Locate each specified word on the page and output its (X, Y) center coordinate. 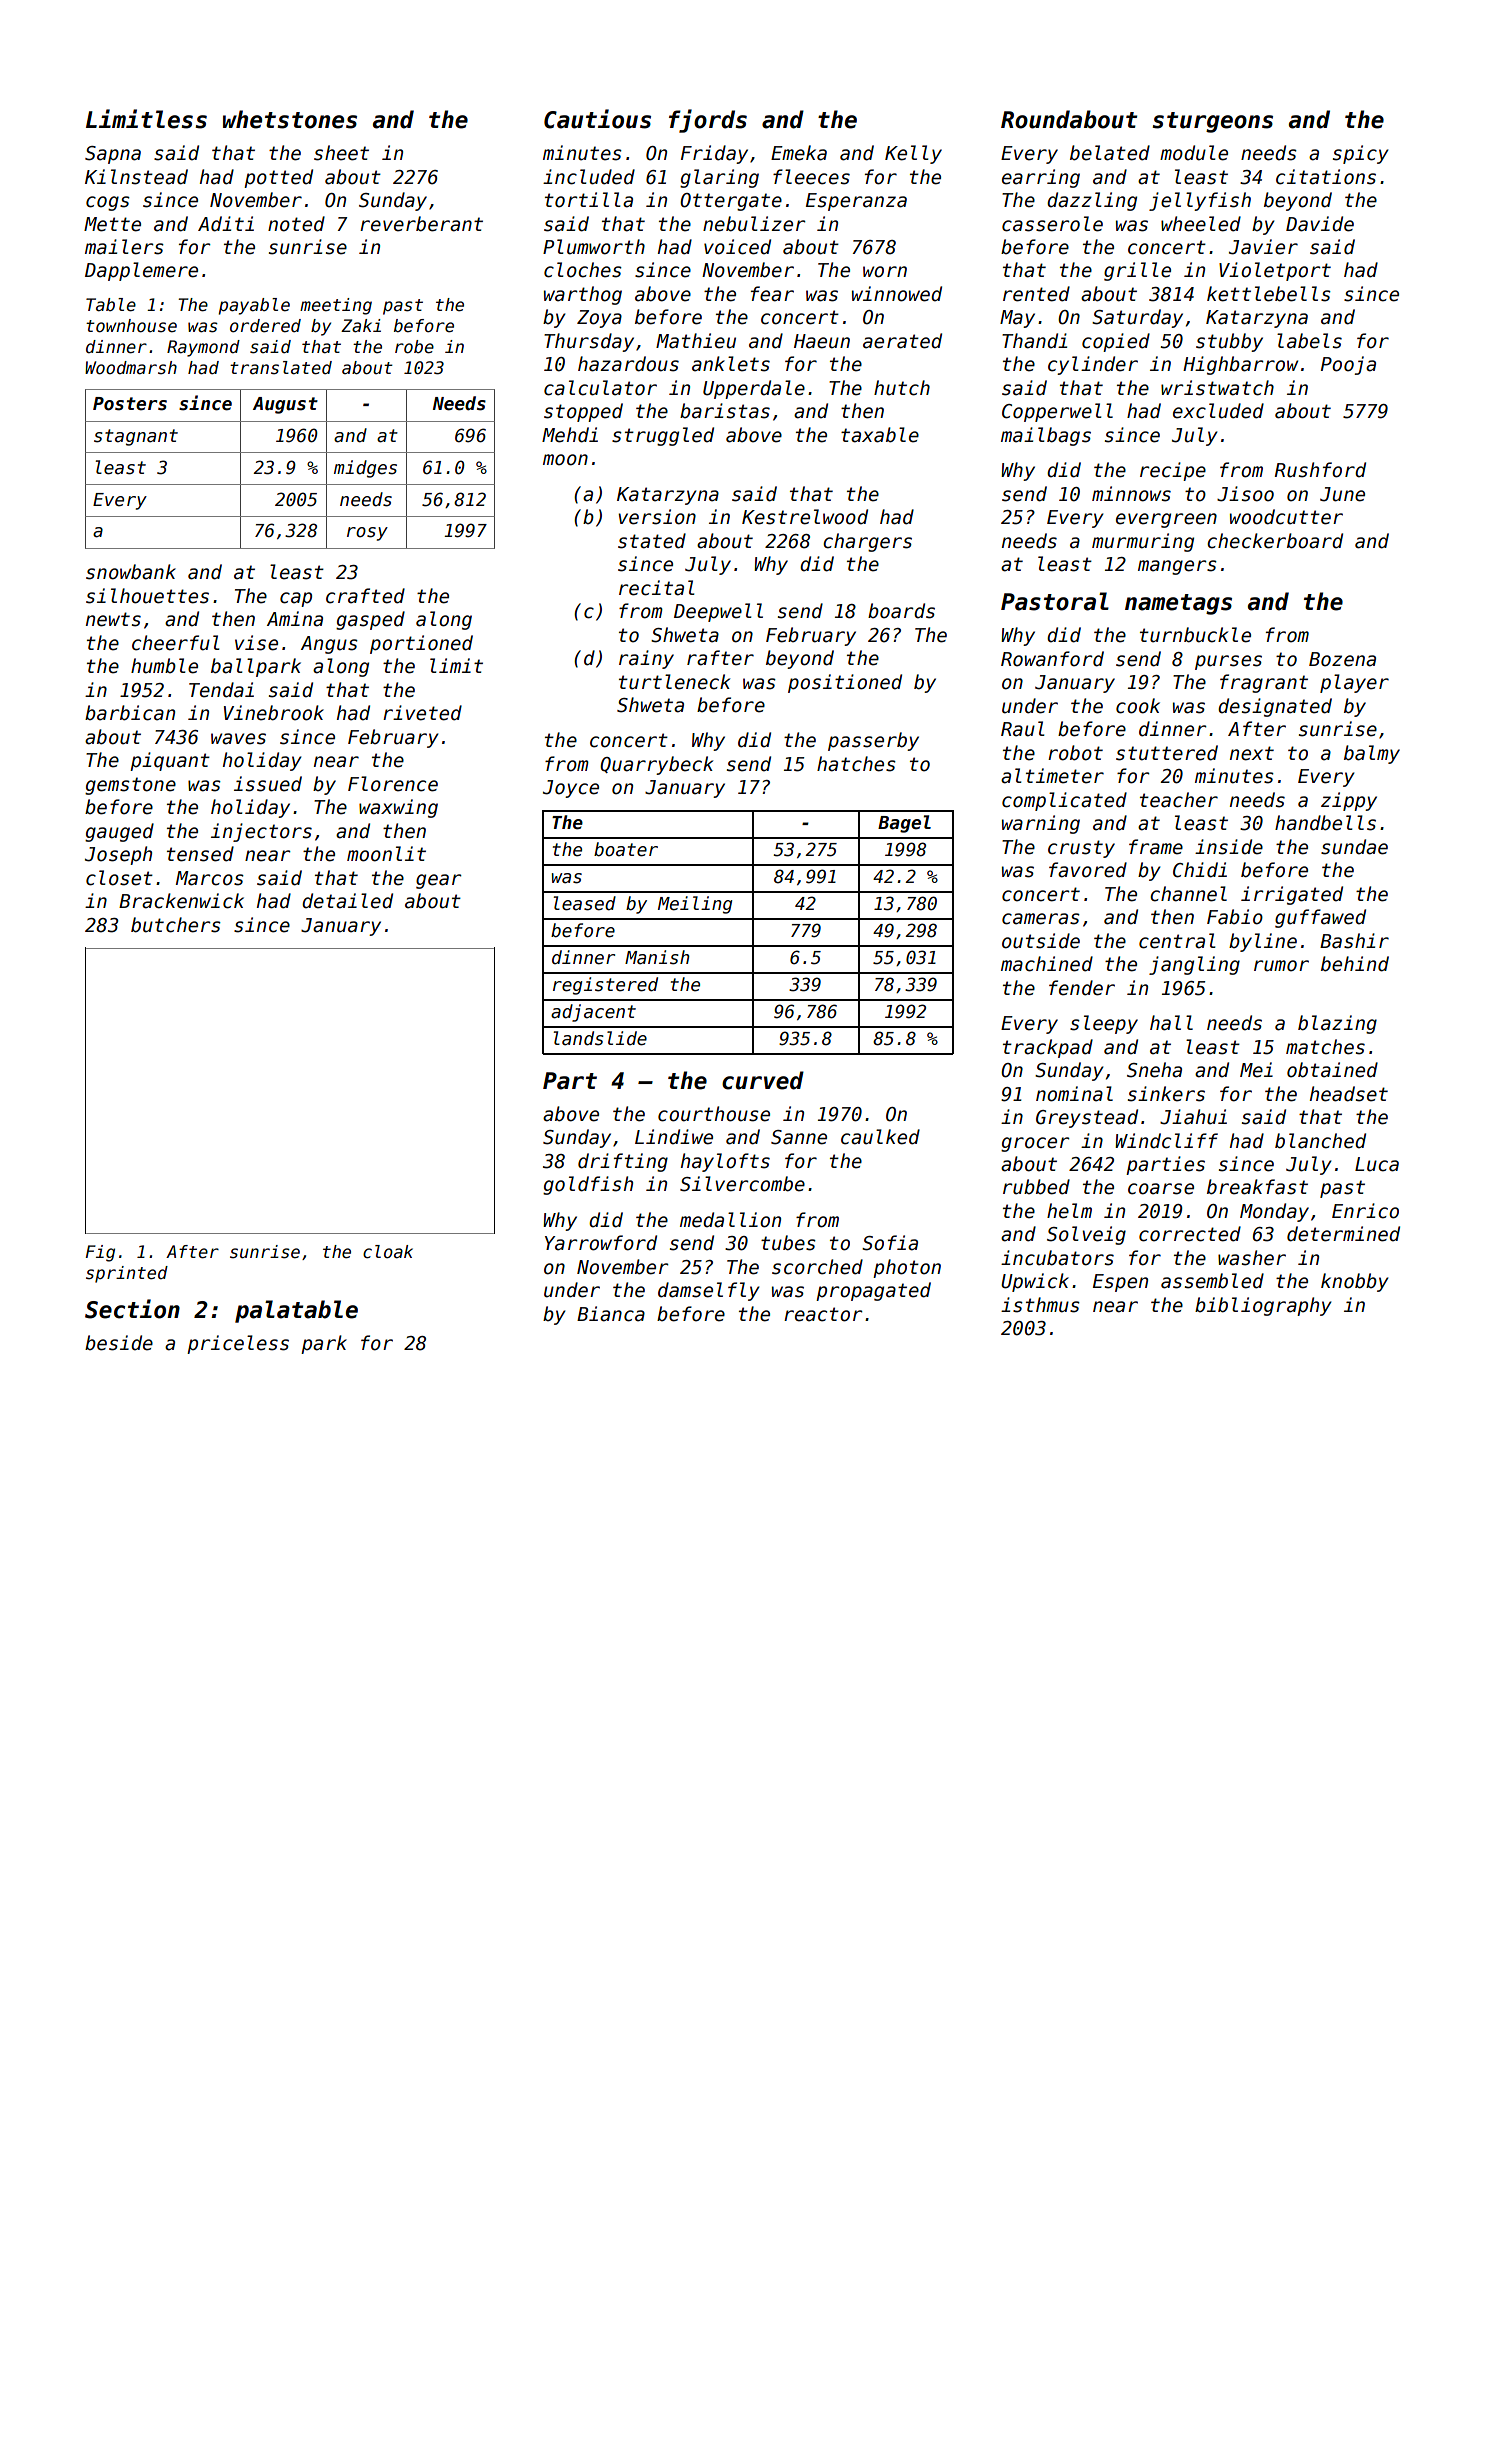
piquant (170, 761)
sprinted (127, 1274)
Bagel (904, 824)
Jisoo (1245, 494)
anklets (731, 364)
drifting (623, 1162)
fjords (708, 121)
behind (1355, 964)
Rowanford (1052, 659)
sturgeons (1213, 122)
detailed (347, 901)
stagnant (136, 437)
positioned (845, 683)
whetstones (290, 119)
